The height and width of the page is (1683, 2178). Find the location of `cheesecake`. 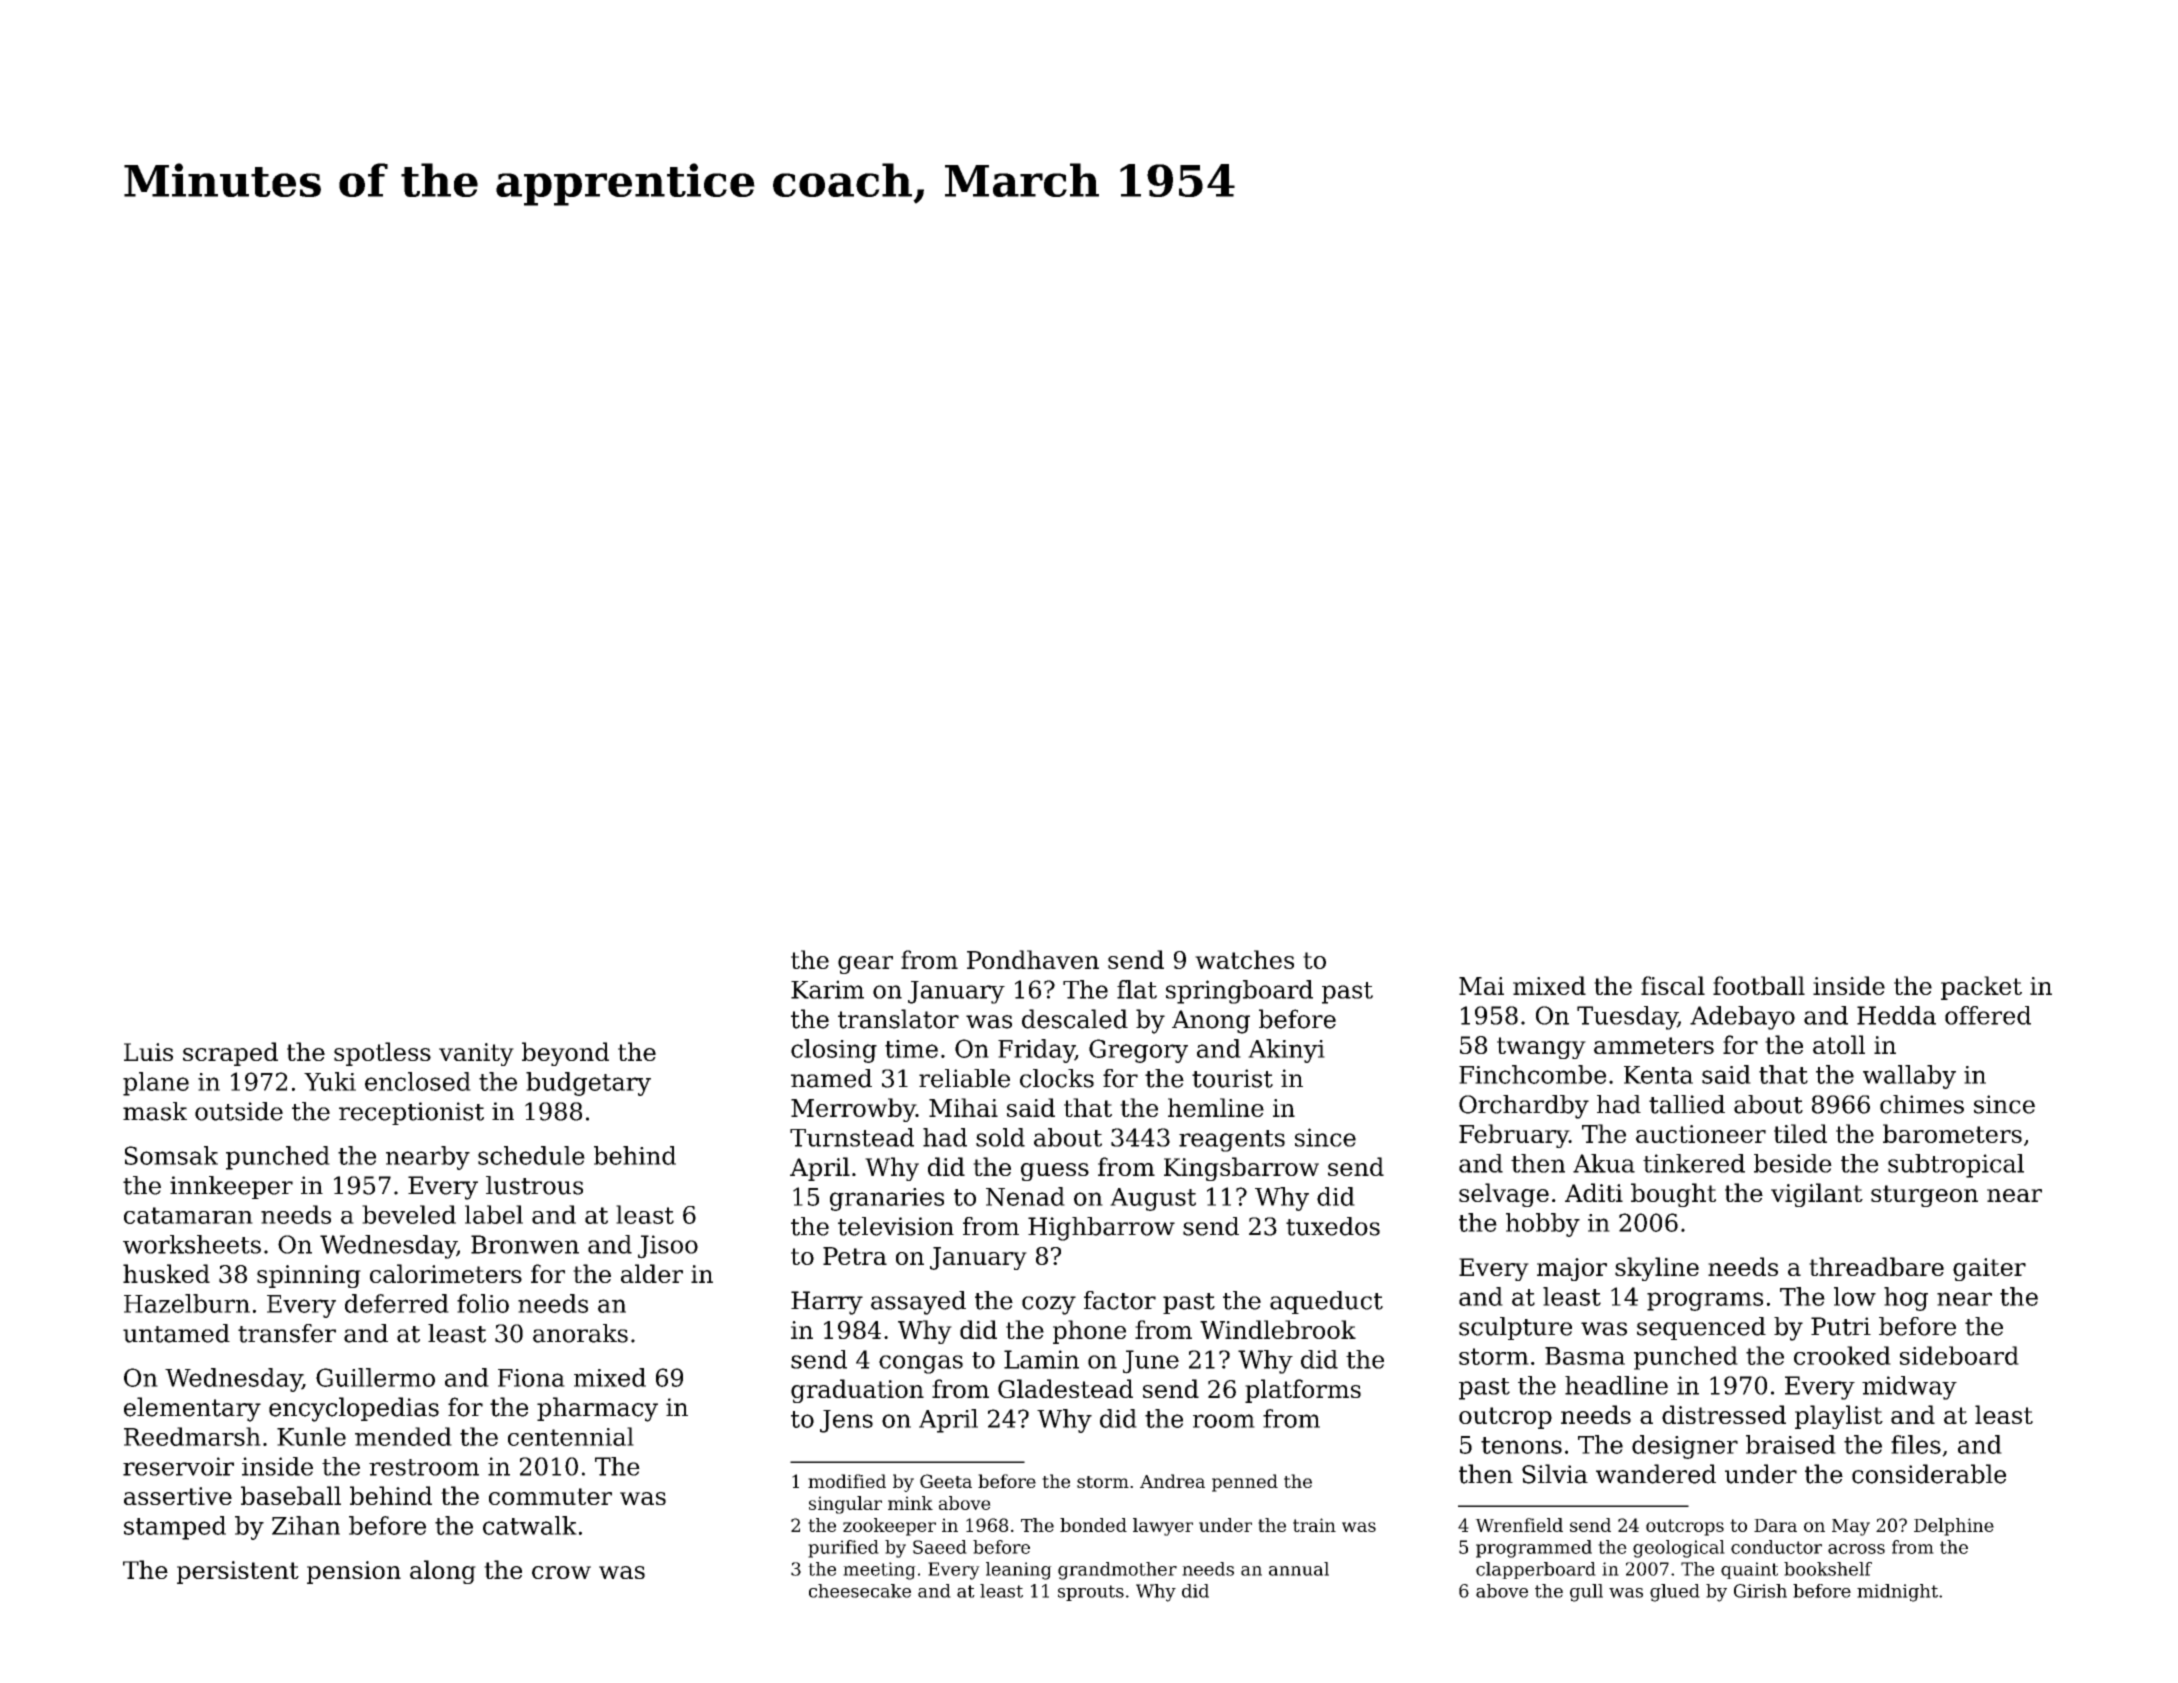

cheesecake is located at coordinates (860, 1591).
